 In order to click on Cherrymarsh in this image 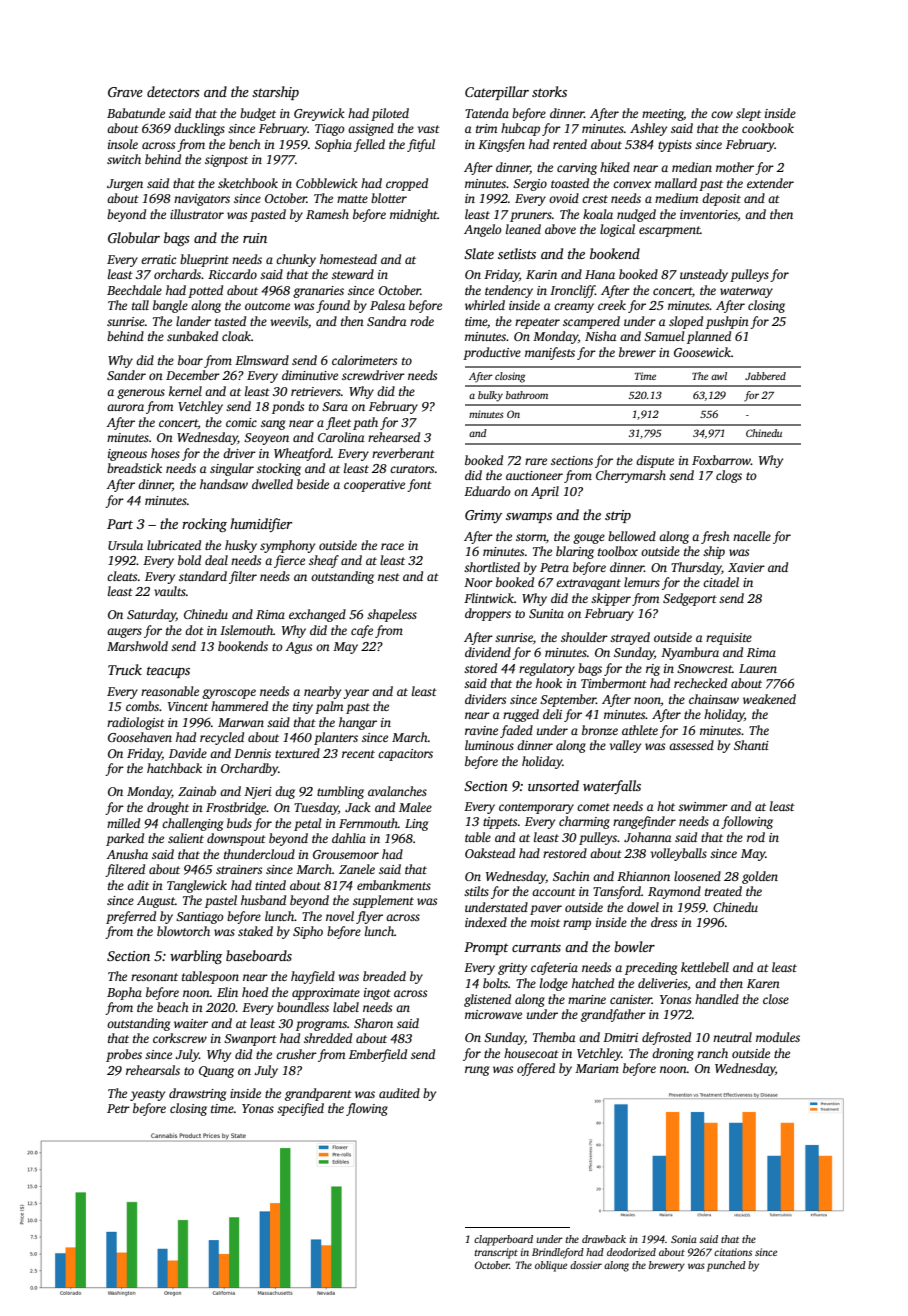, I will do `click(631, 476)`.
